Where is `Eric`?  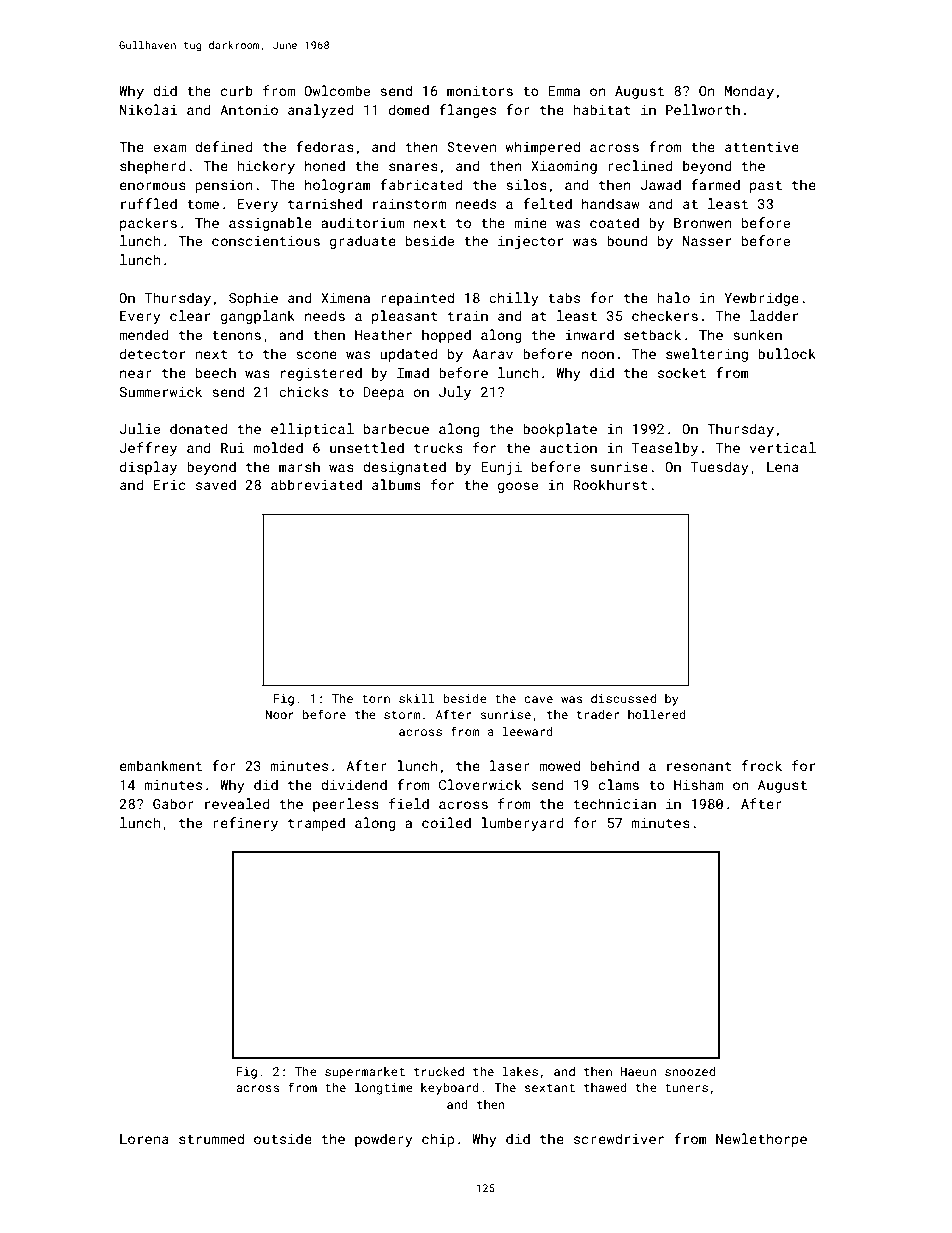 Eric is located at coordinates (170, 485).
